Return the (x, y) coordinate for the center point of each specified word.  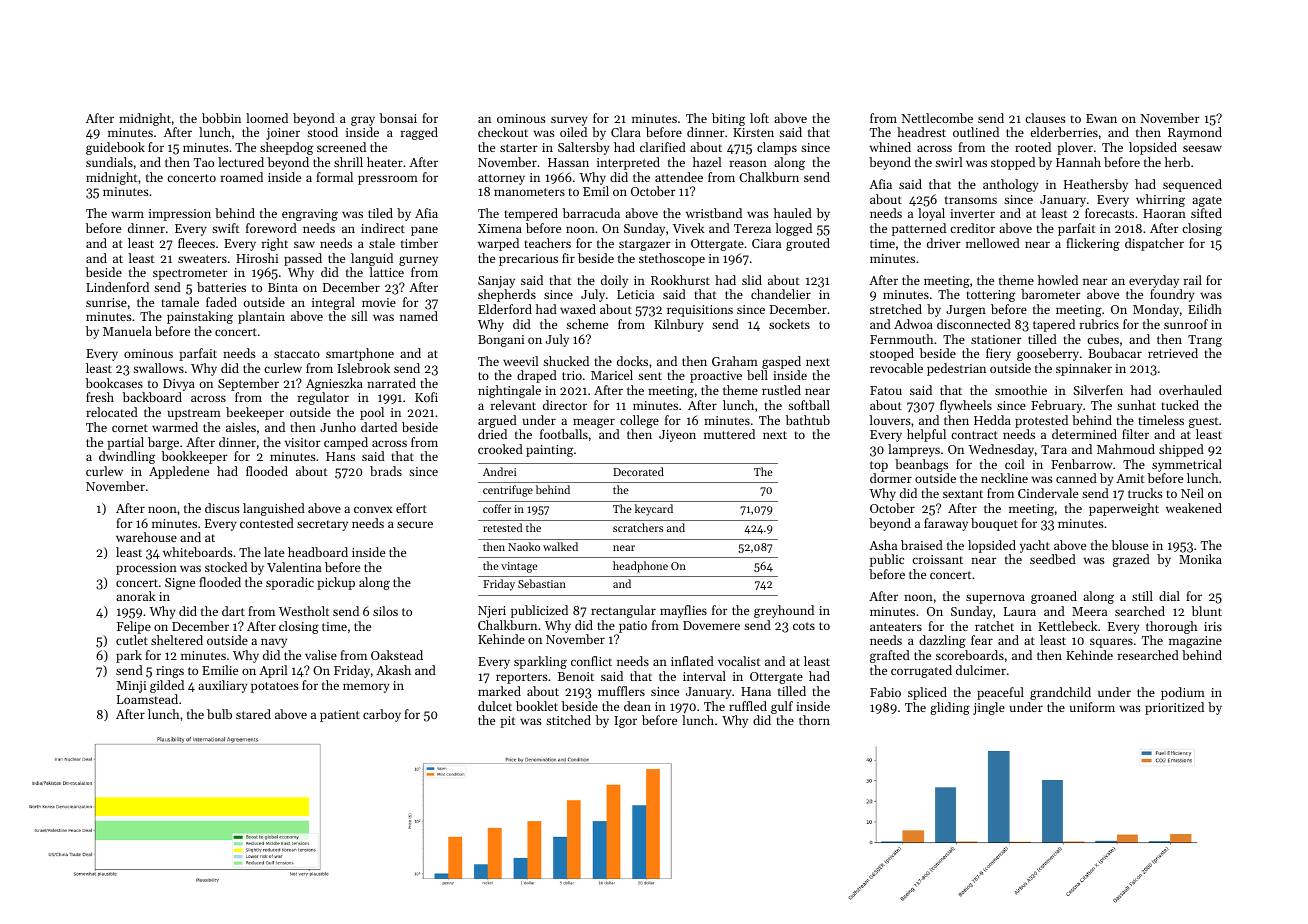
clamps (777, 148)
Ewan (1101, 118)
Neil (1192, 493)
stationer (996, 339)
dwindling (127, 457)
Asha (883, 545)
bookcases (114, 383)
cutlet (132, 640)
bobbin (221, 118)
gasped (781, 362)
